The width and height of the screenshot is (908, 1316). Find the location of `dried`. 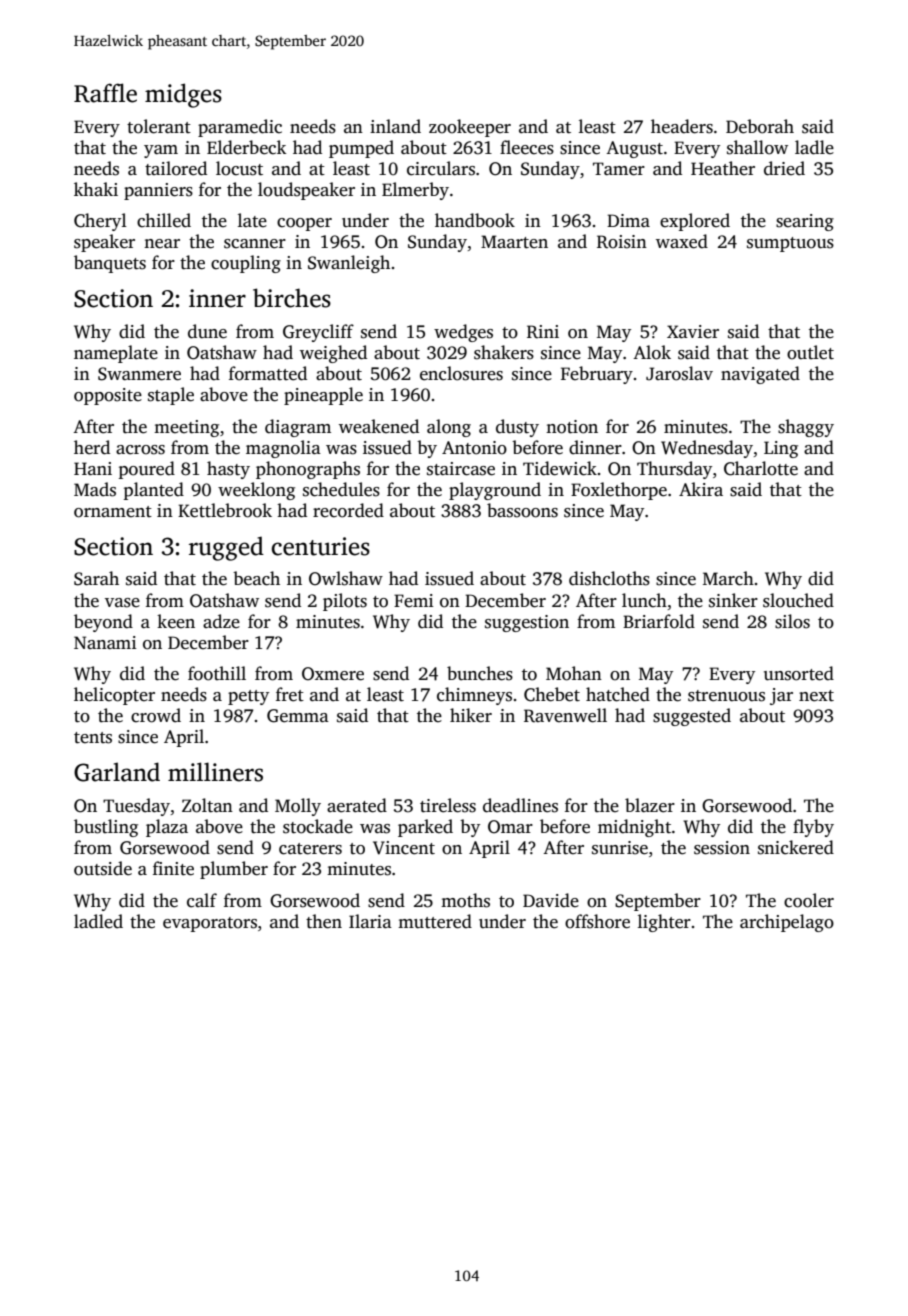

dried is located at coordinates (784, 168).
